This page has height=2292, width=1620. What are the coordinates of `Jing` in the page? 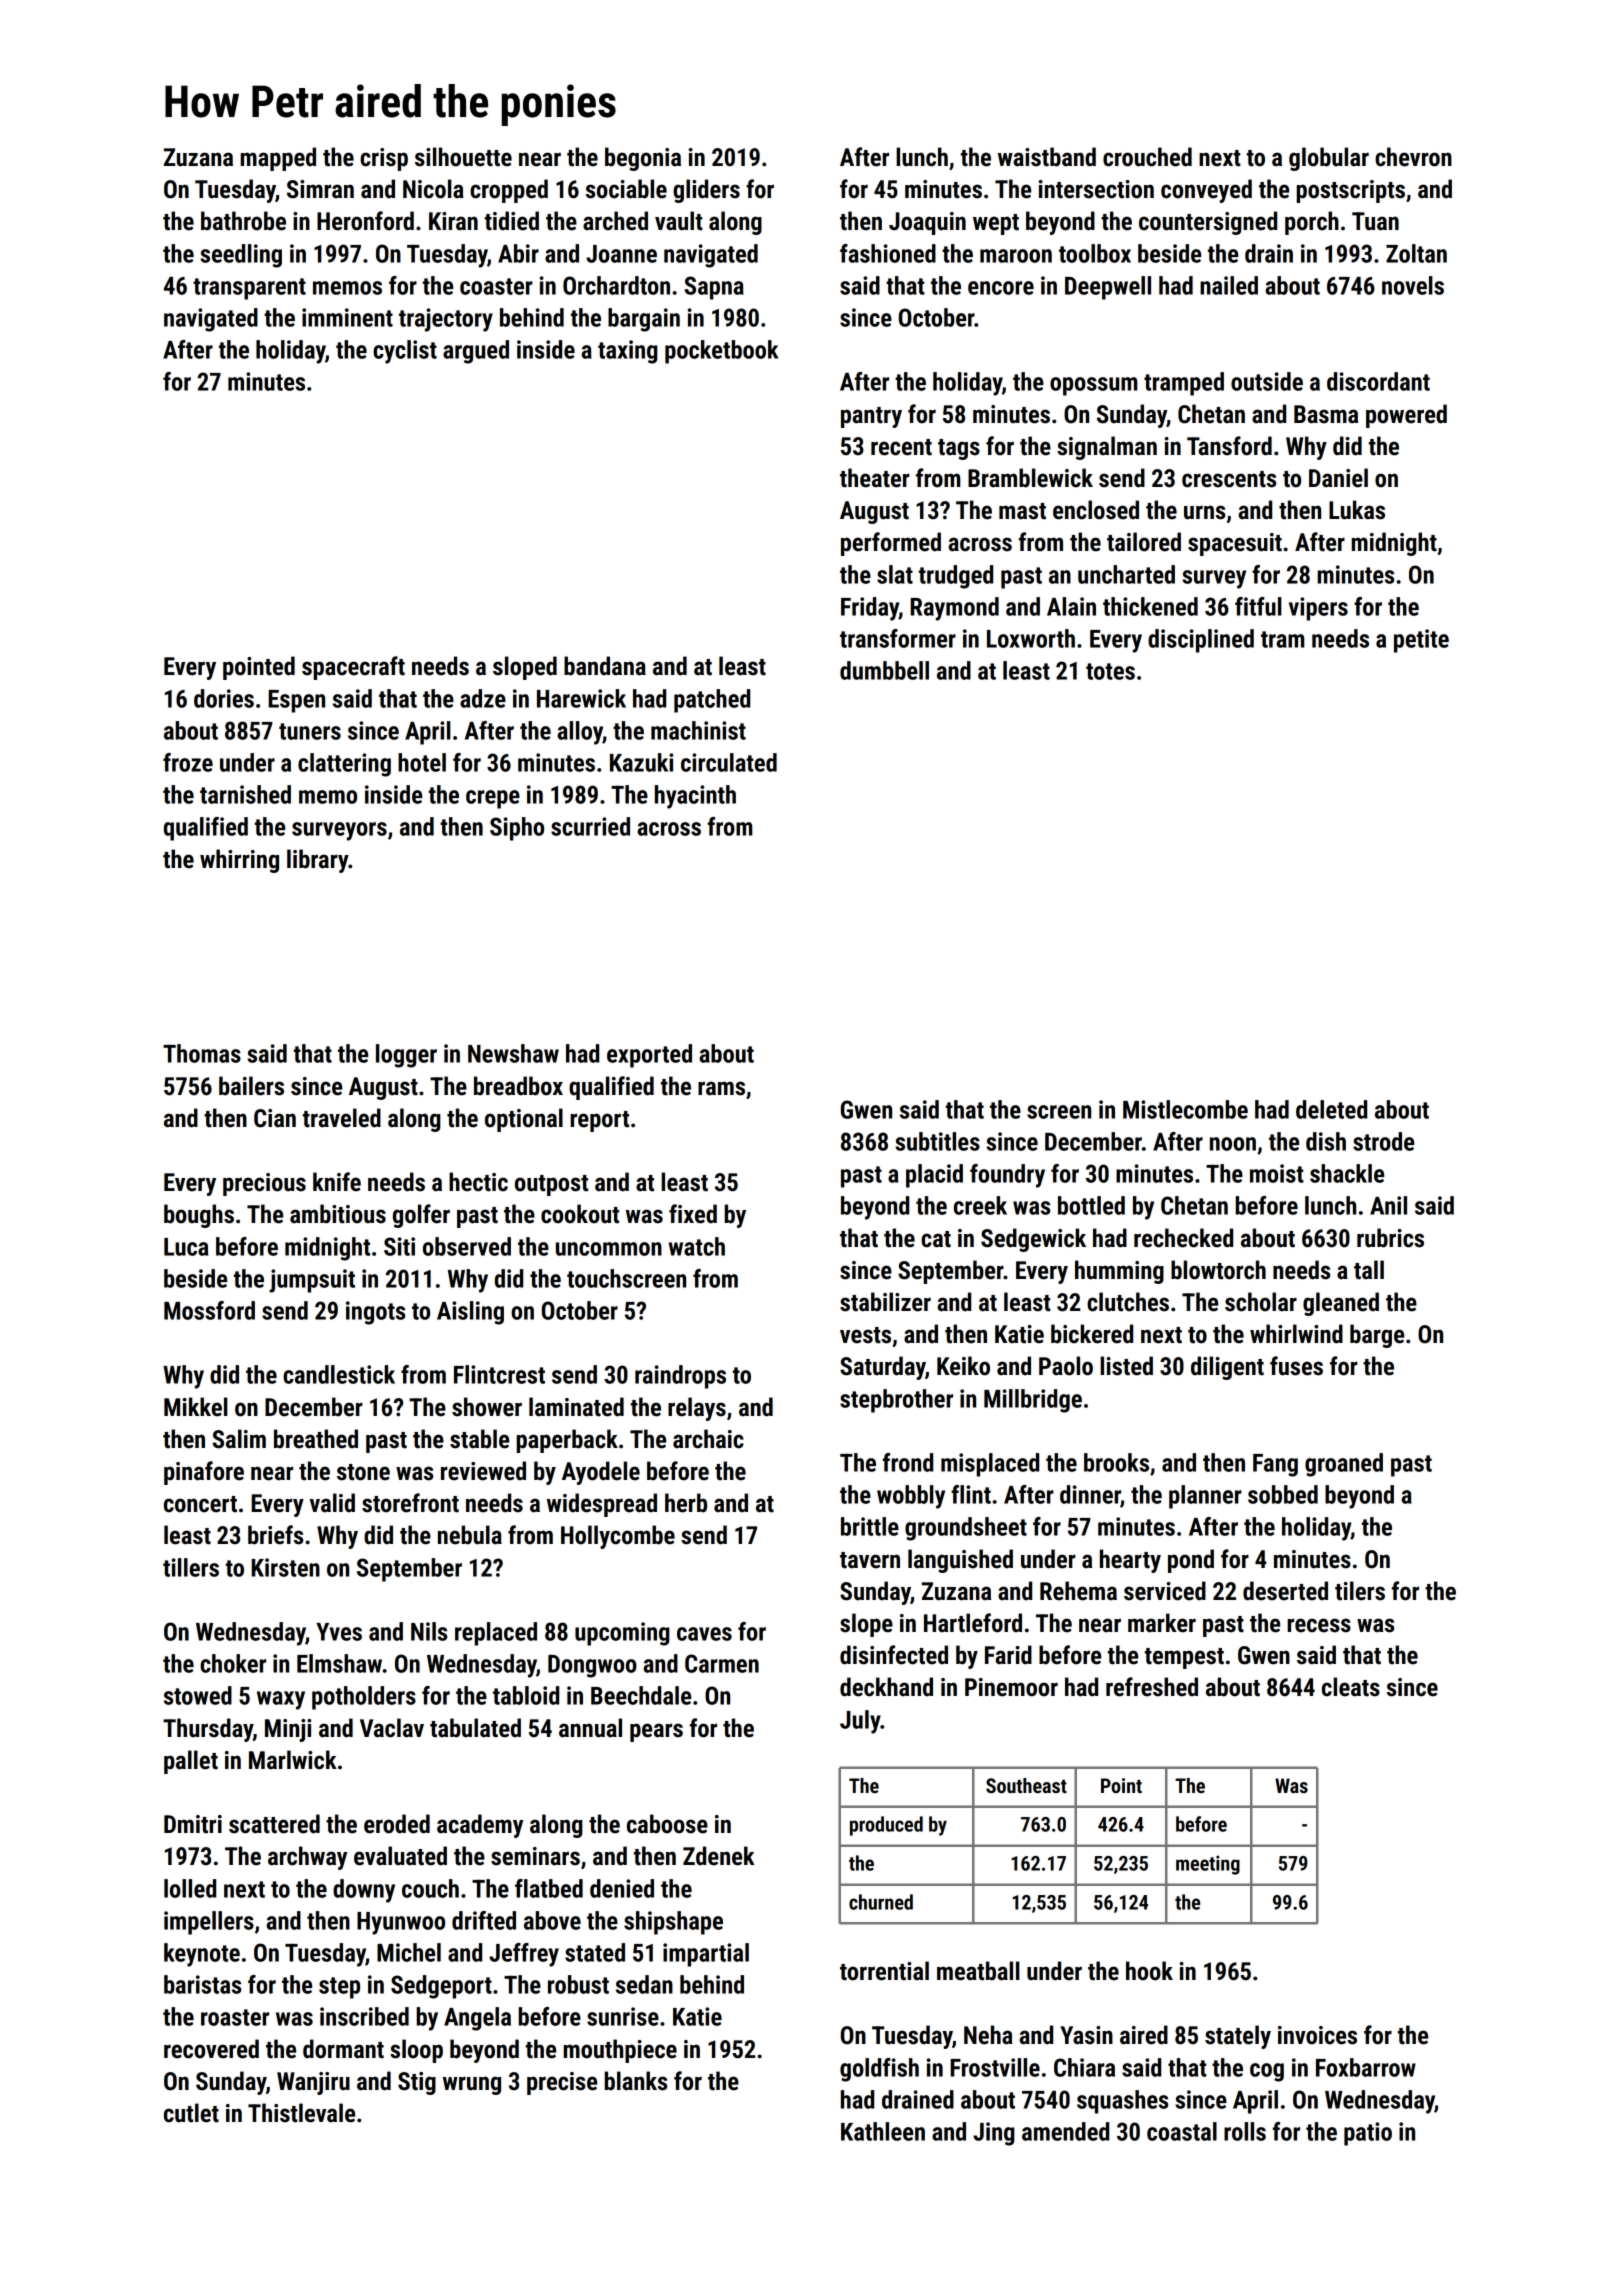 It's located at (994, 2134).
